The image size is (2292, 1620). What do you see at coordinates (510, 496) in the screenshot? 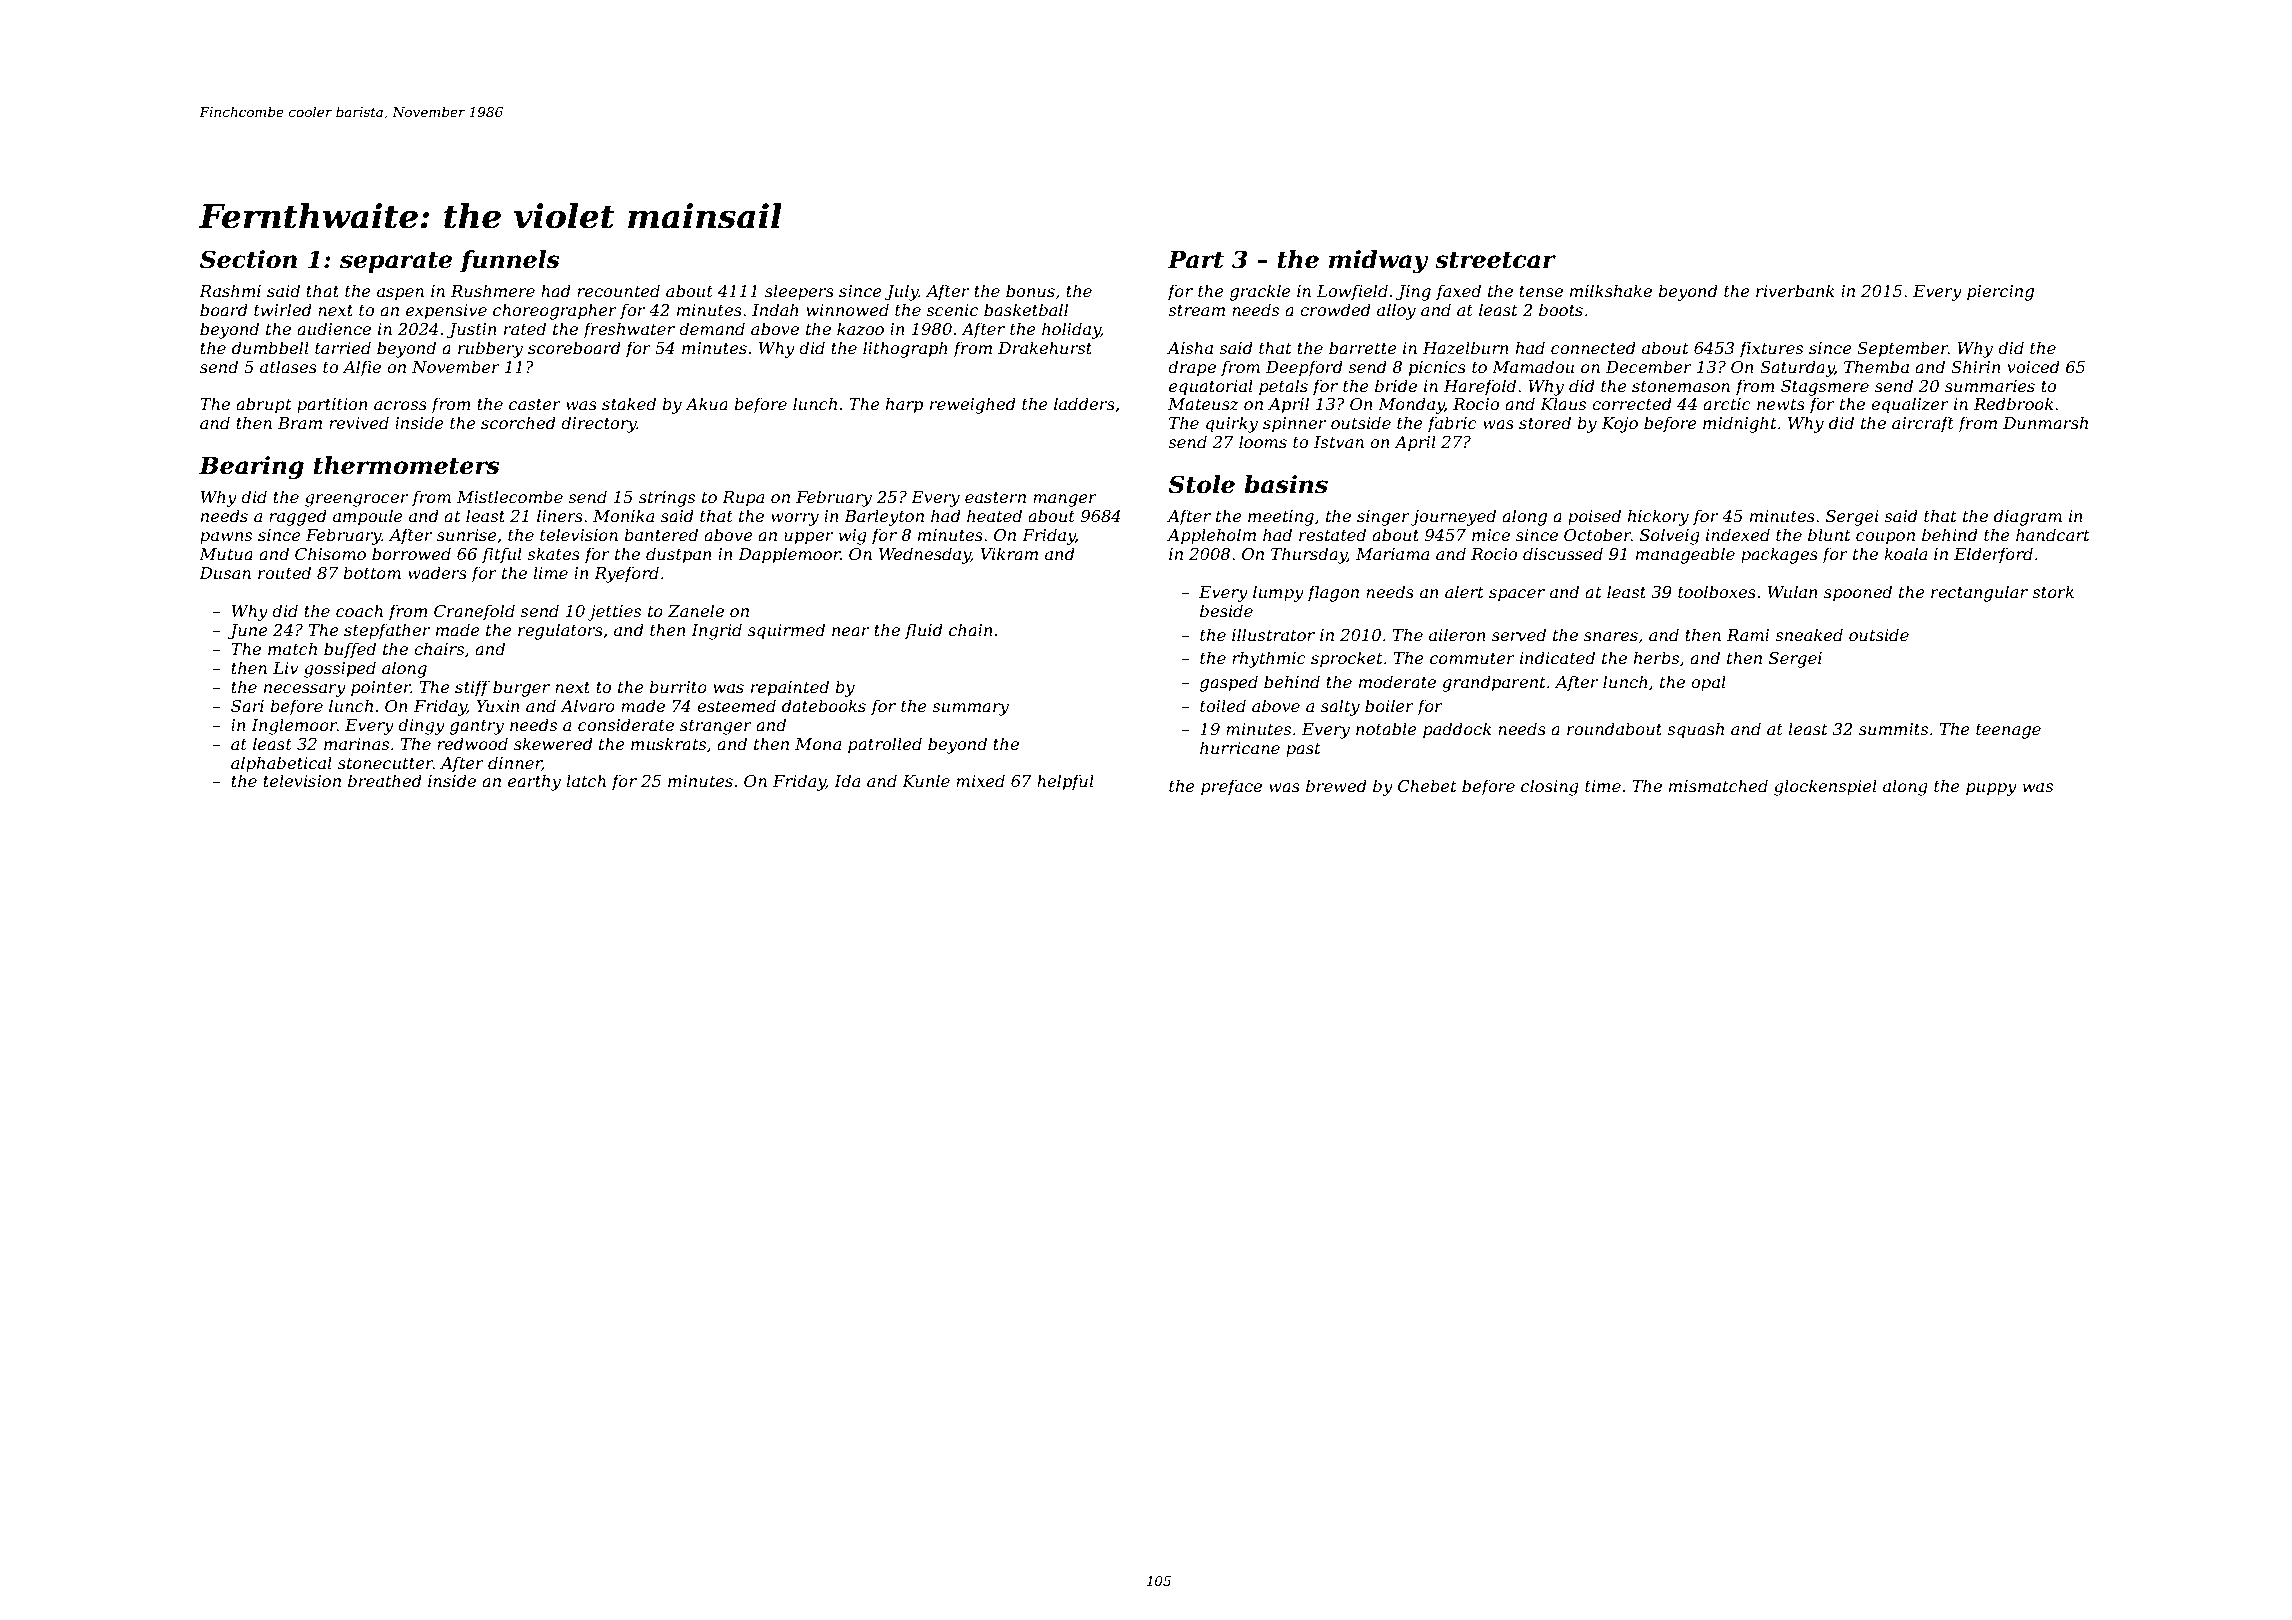
I see `Mistlecombe` at bounding box center [510, 496].
